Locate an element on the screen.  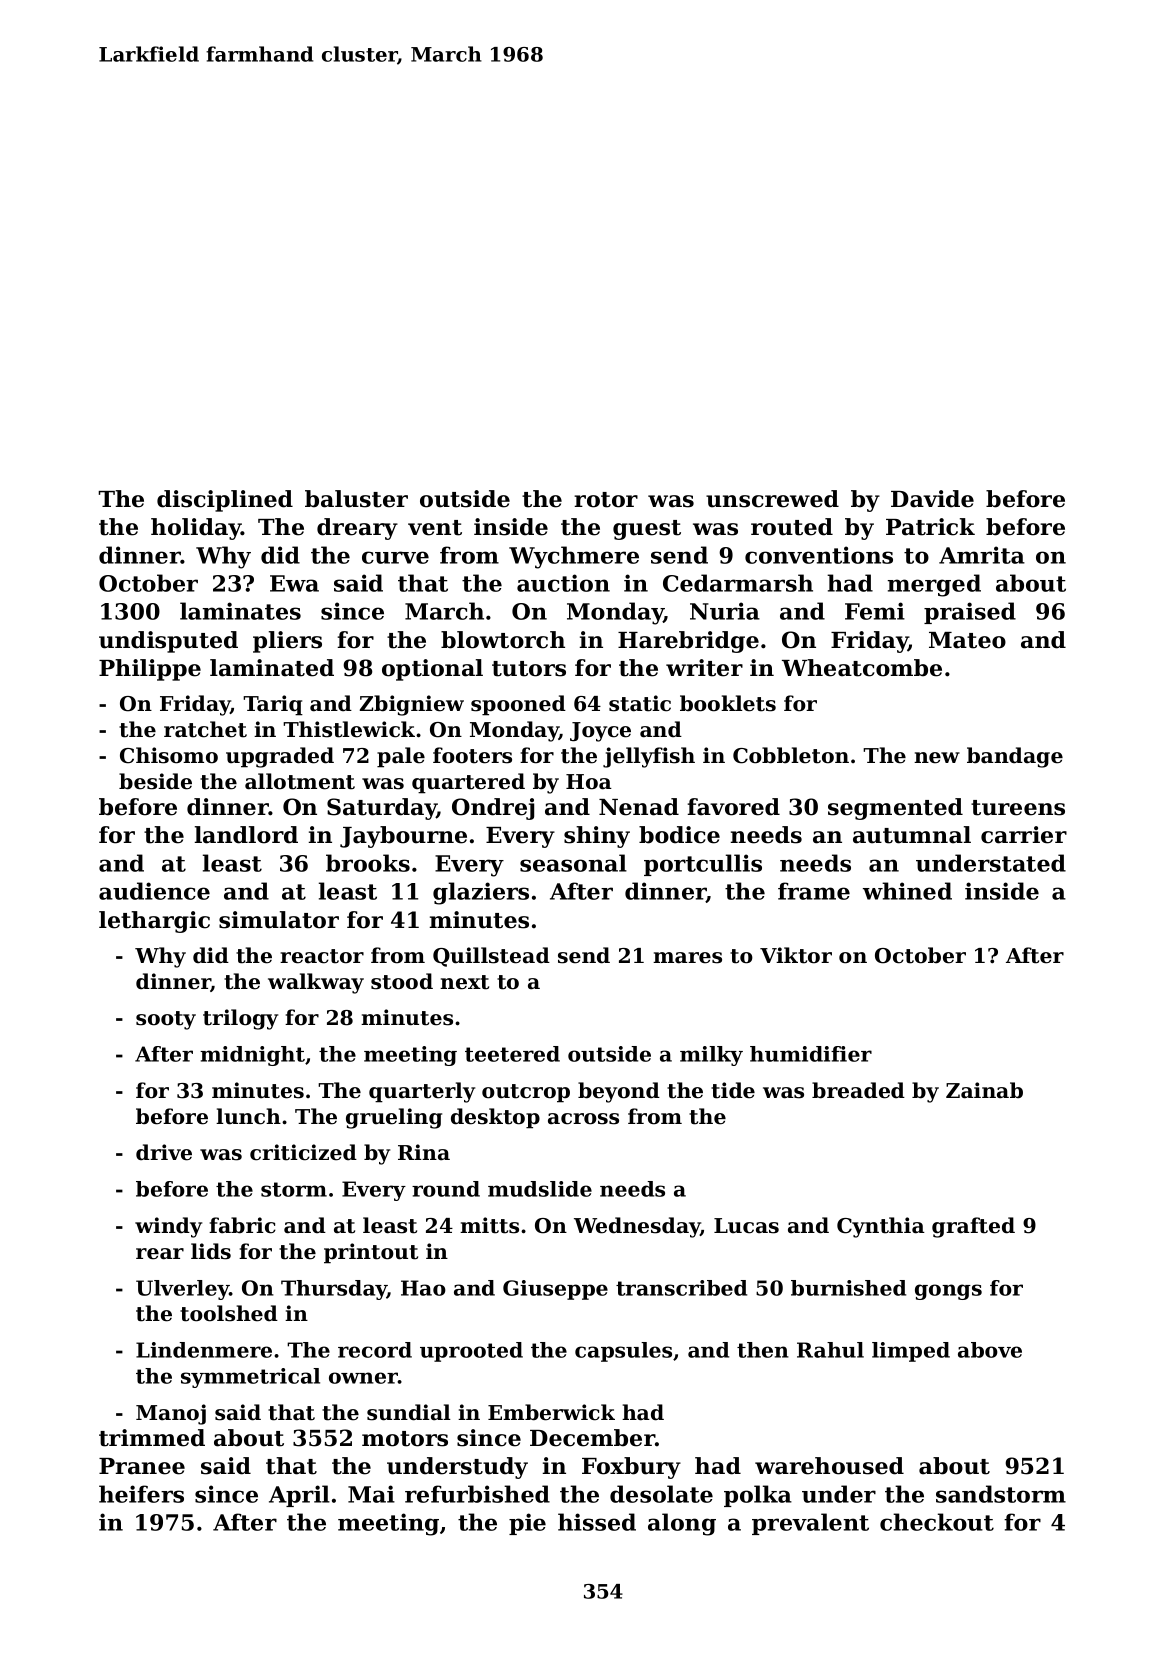
tureens is located at coordinates (1018, 808).
